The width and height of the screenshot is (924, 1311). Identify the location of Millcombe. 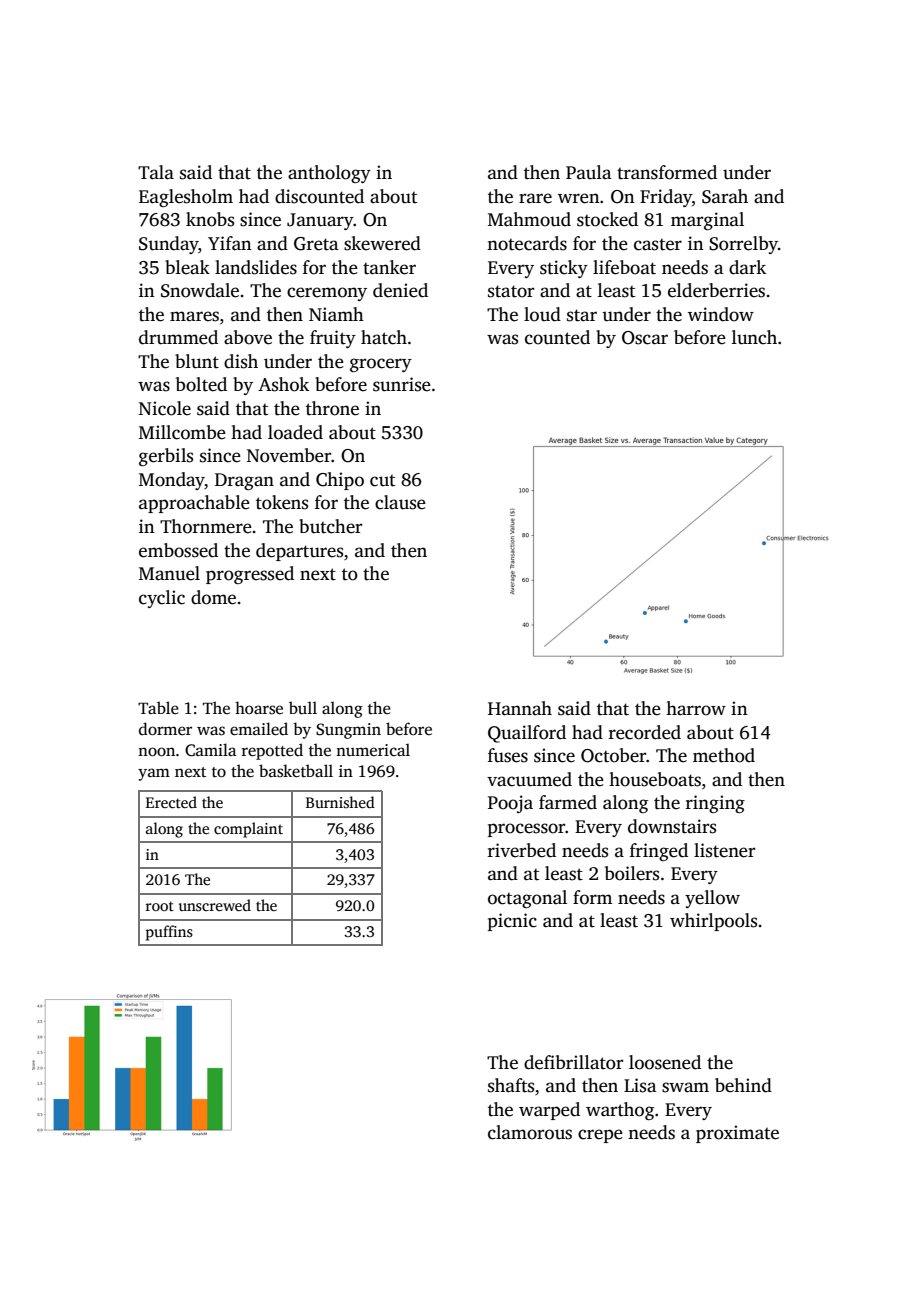
(182, 432).
